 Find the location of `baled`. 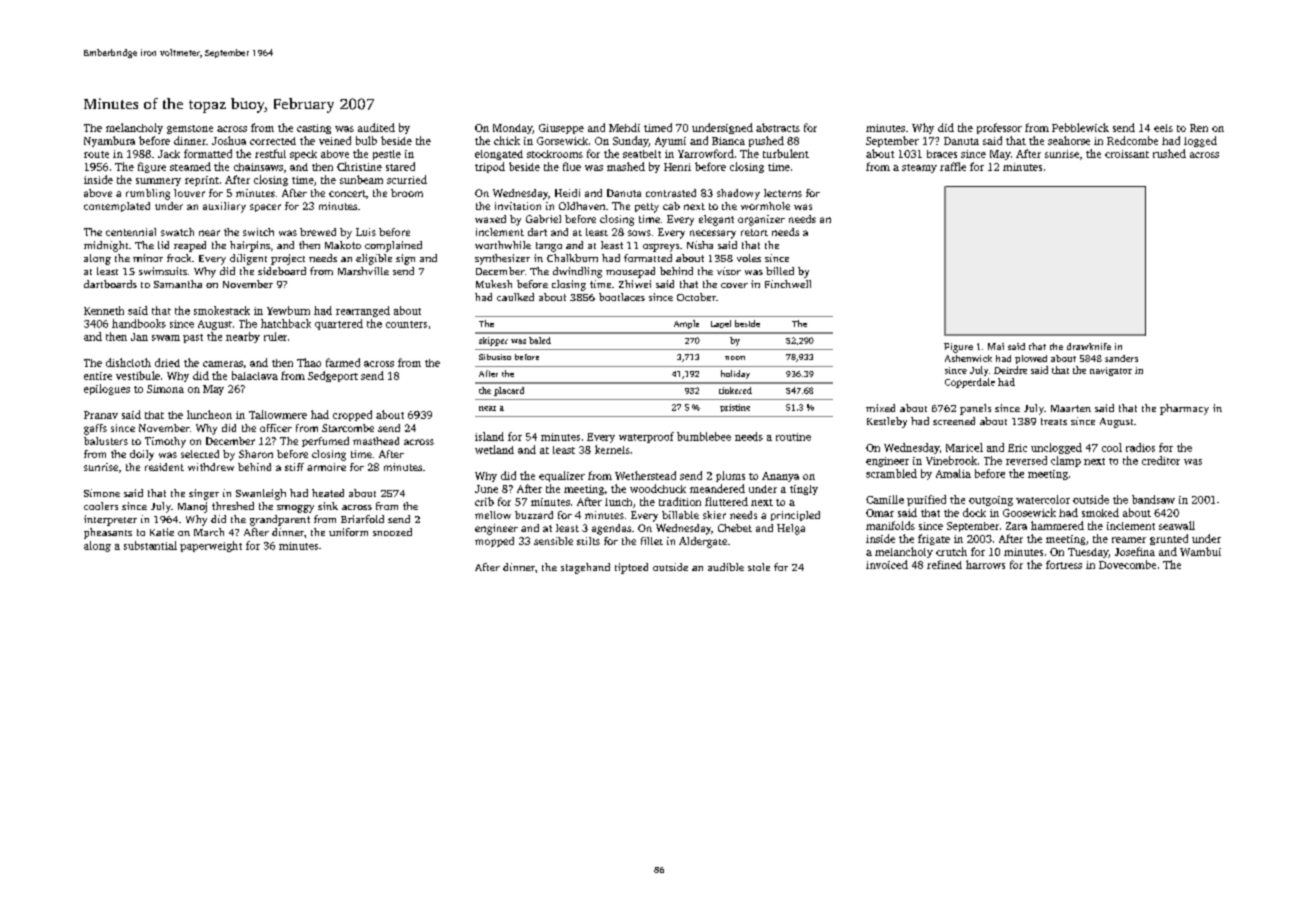

baled is located at coordinates (540, 340).
